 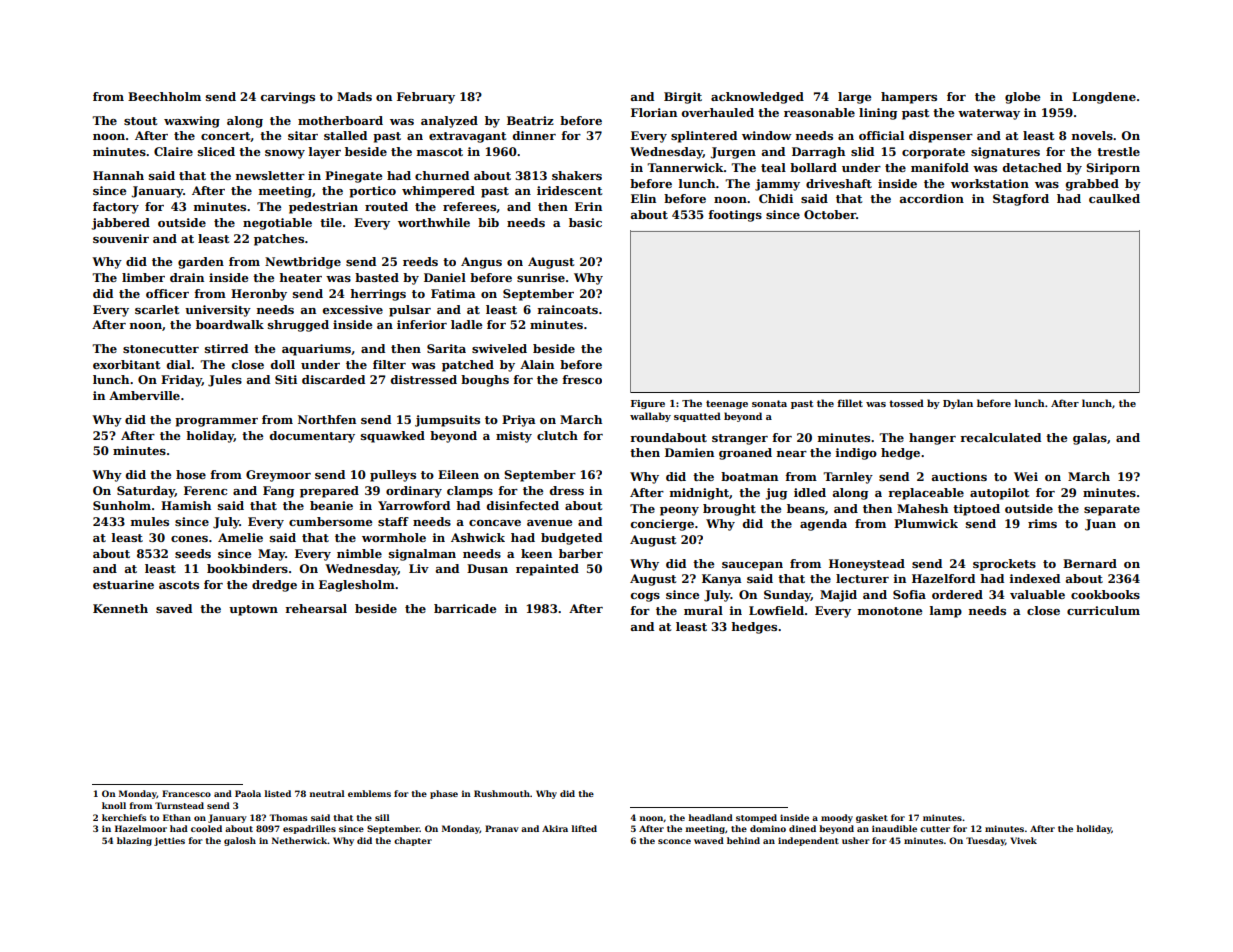 What do you see at coordinates (330, 521) in the document?
I see `cumbersome` at bounding box center [330, 521].
